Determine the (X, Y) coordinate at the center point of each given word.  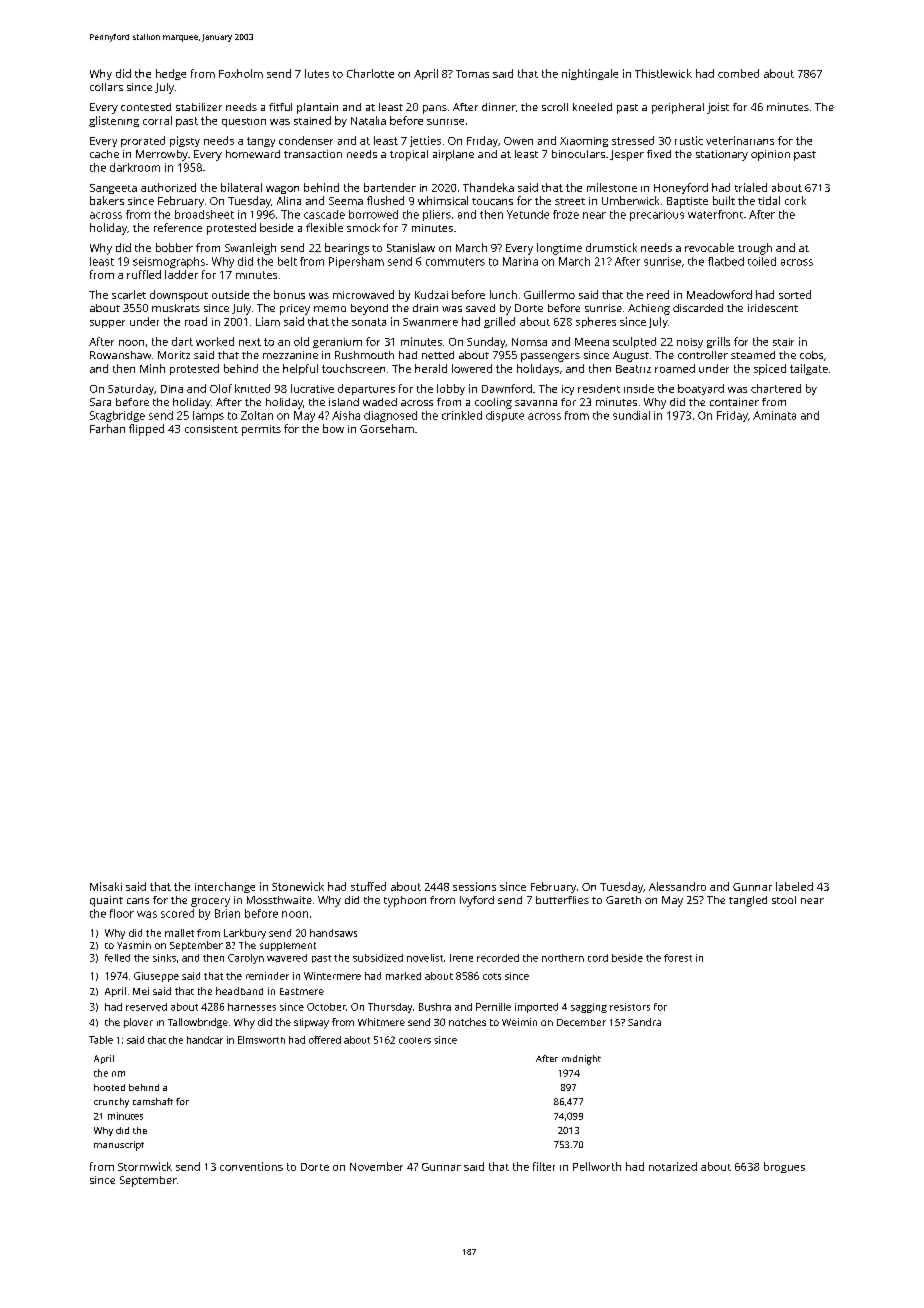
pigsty (185, 141)
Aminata (774, 415)
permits (261, 430)
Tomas (472, 74)
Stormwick (145, 1166)
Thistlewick (663, 73)
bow (333, 428)
